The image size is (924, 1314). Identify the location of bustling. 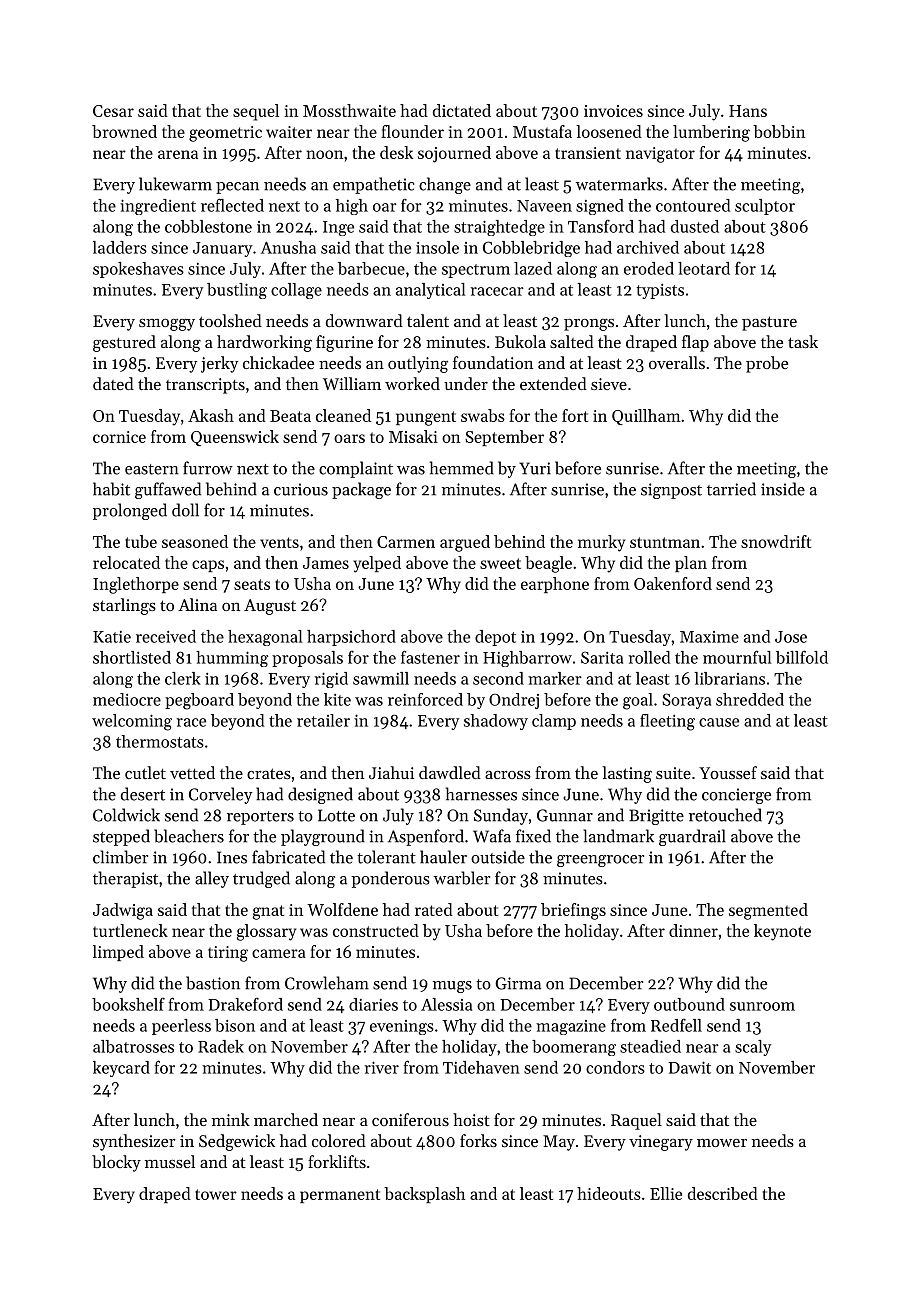
(237, 291).
